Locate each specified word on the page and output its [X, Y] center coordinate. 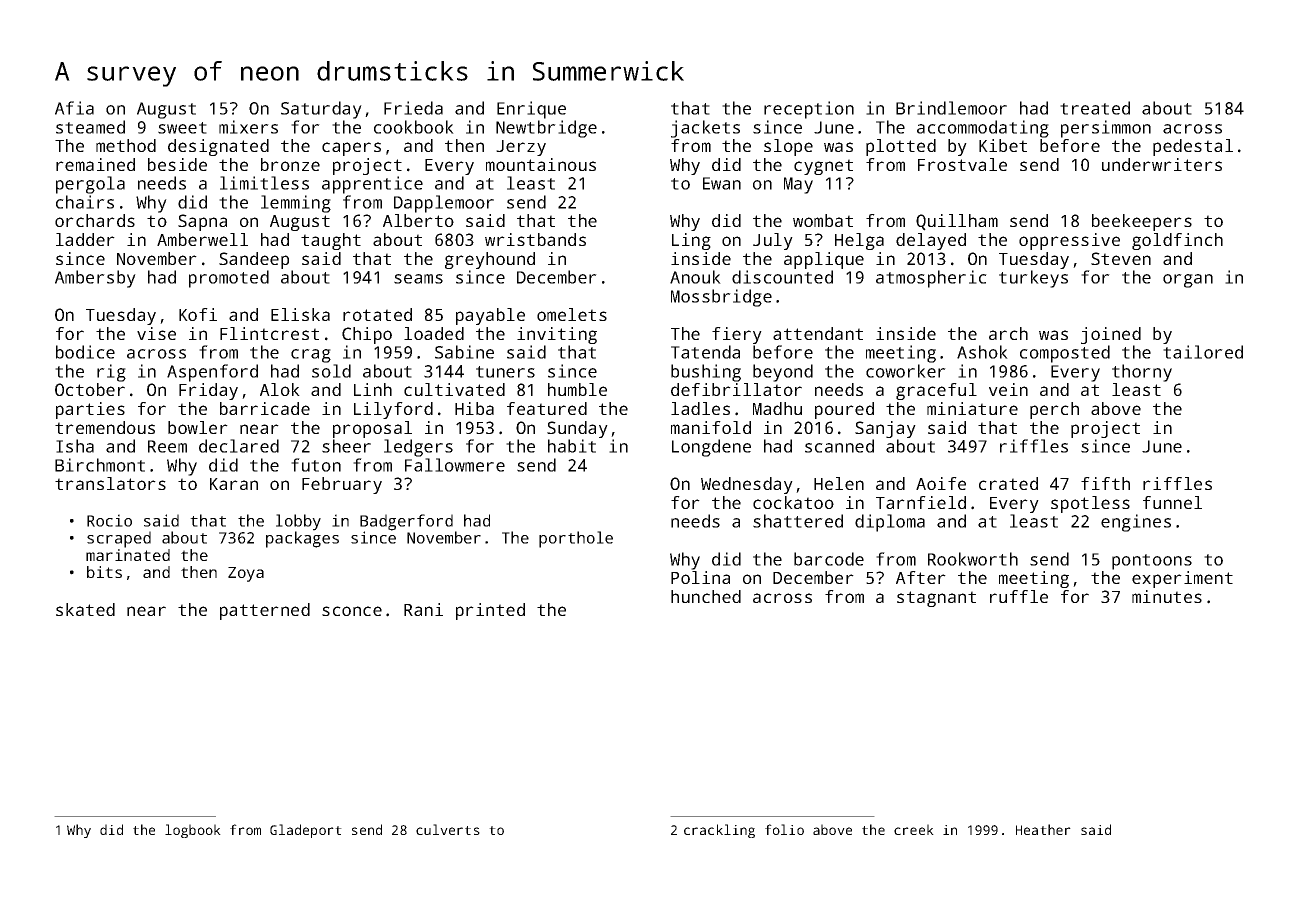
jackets [705, 129]
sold [331, 371]
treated [1095, 108]
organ [1188, 281]
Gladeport [306, 831]
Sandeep [254, 260]
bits [104, 572]
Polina [700, 577]
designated [218, 147]
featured [547, 408]
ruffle [1019, 596]
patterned [265, 611]
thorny [1142, 373]
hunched [706, 596]
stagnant [936, 599]
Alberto [418, 220]
